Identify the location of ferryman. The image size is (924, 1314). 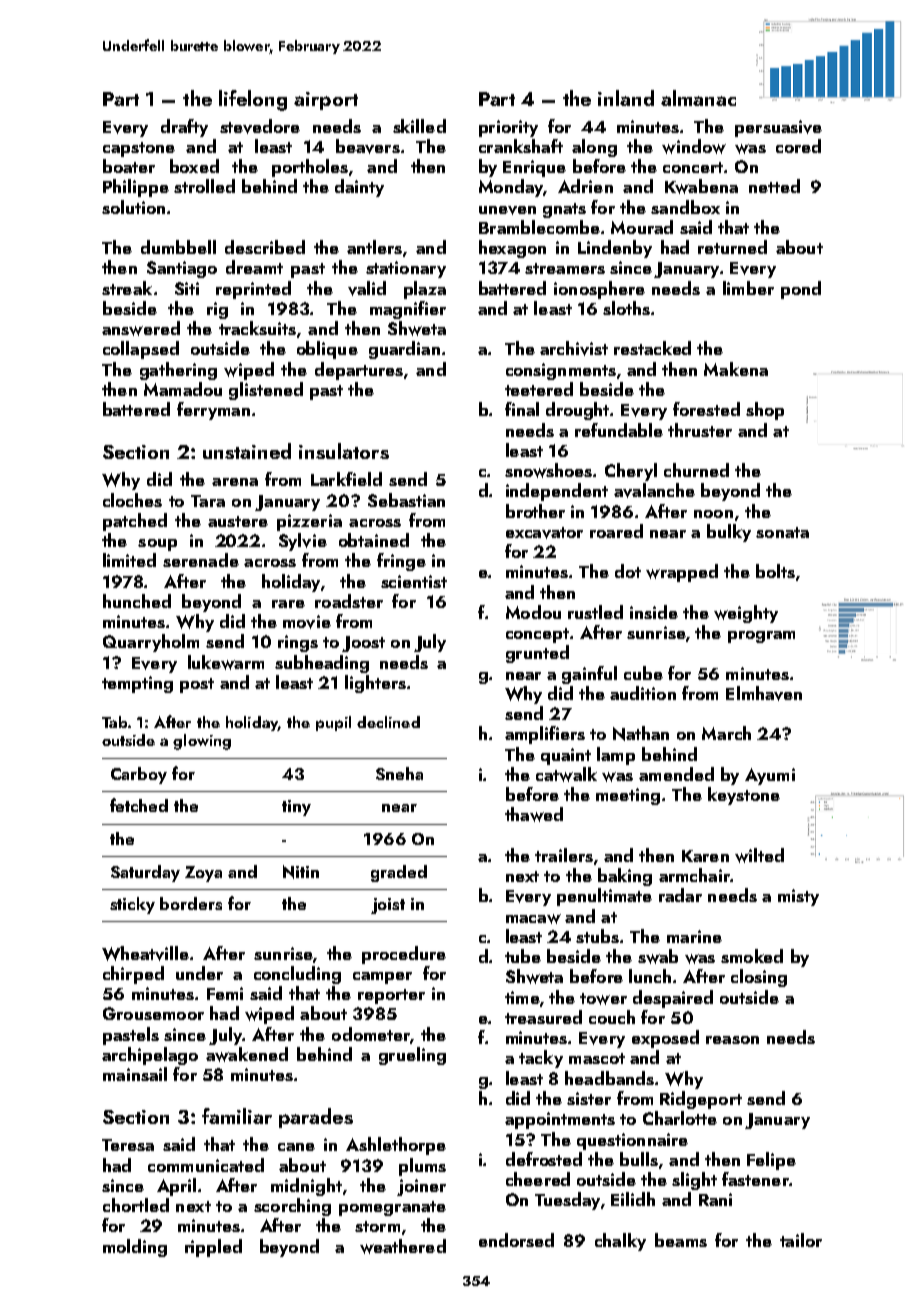
(213, 411).
